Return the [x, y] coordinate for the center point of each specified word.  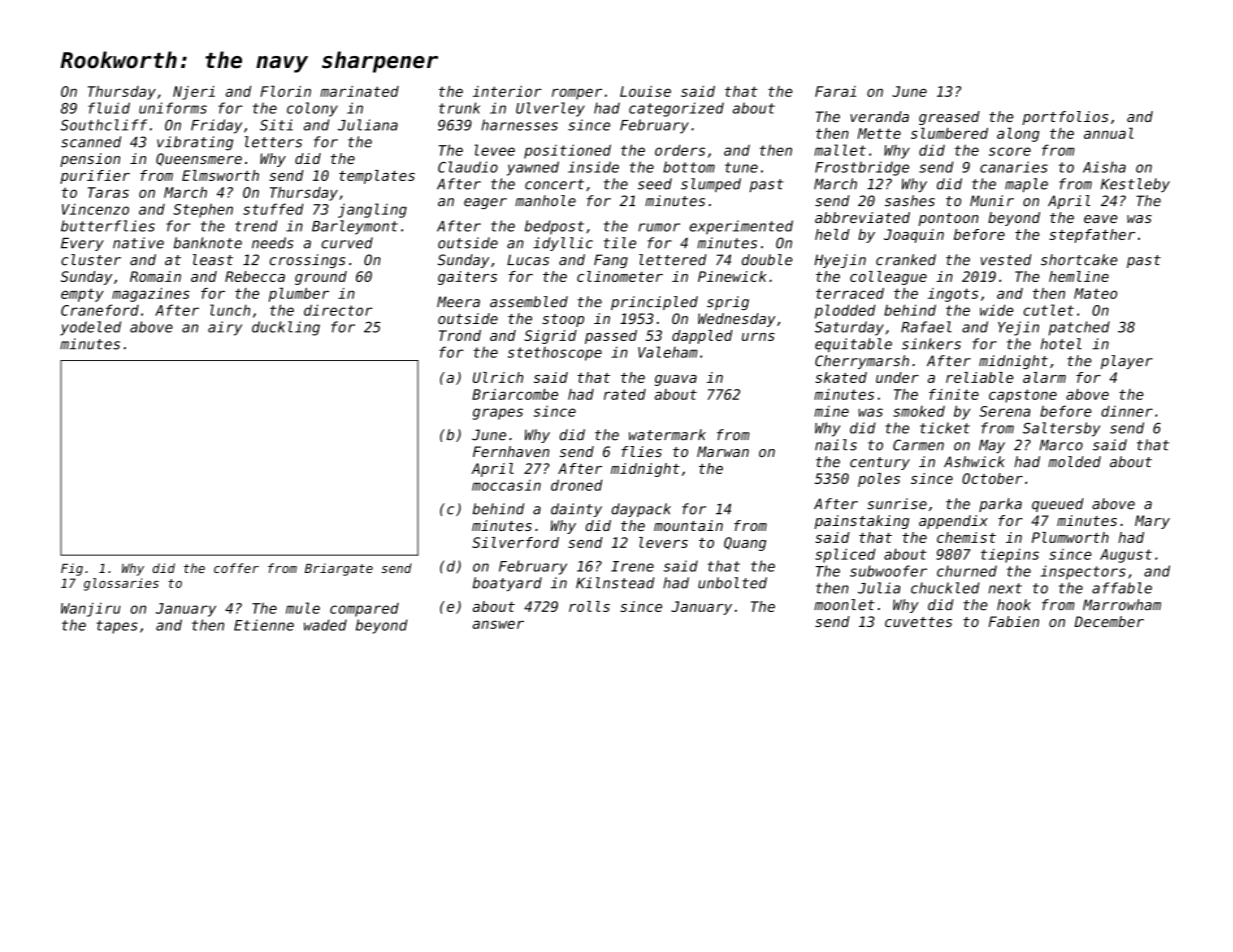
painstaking [861, 522]
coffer [236, 568]
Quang [745, 544]
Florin [285, 91]
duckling [286, 328]
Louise [645, 91]
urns [758, 337]
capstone [1023, 396]
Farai [835, 91]
